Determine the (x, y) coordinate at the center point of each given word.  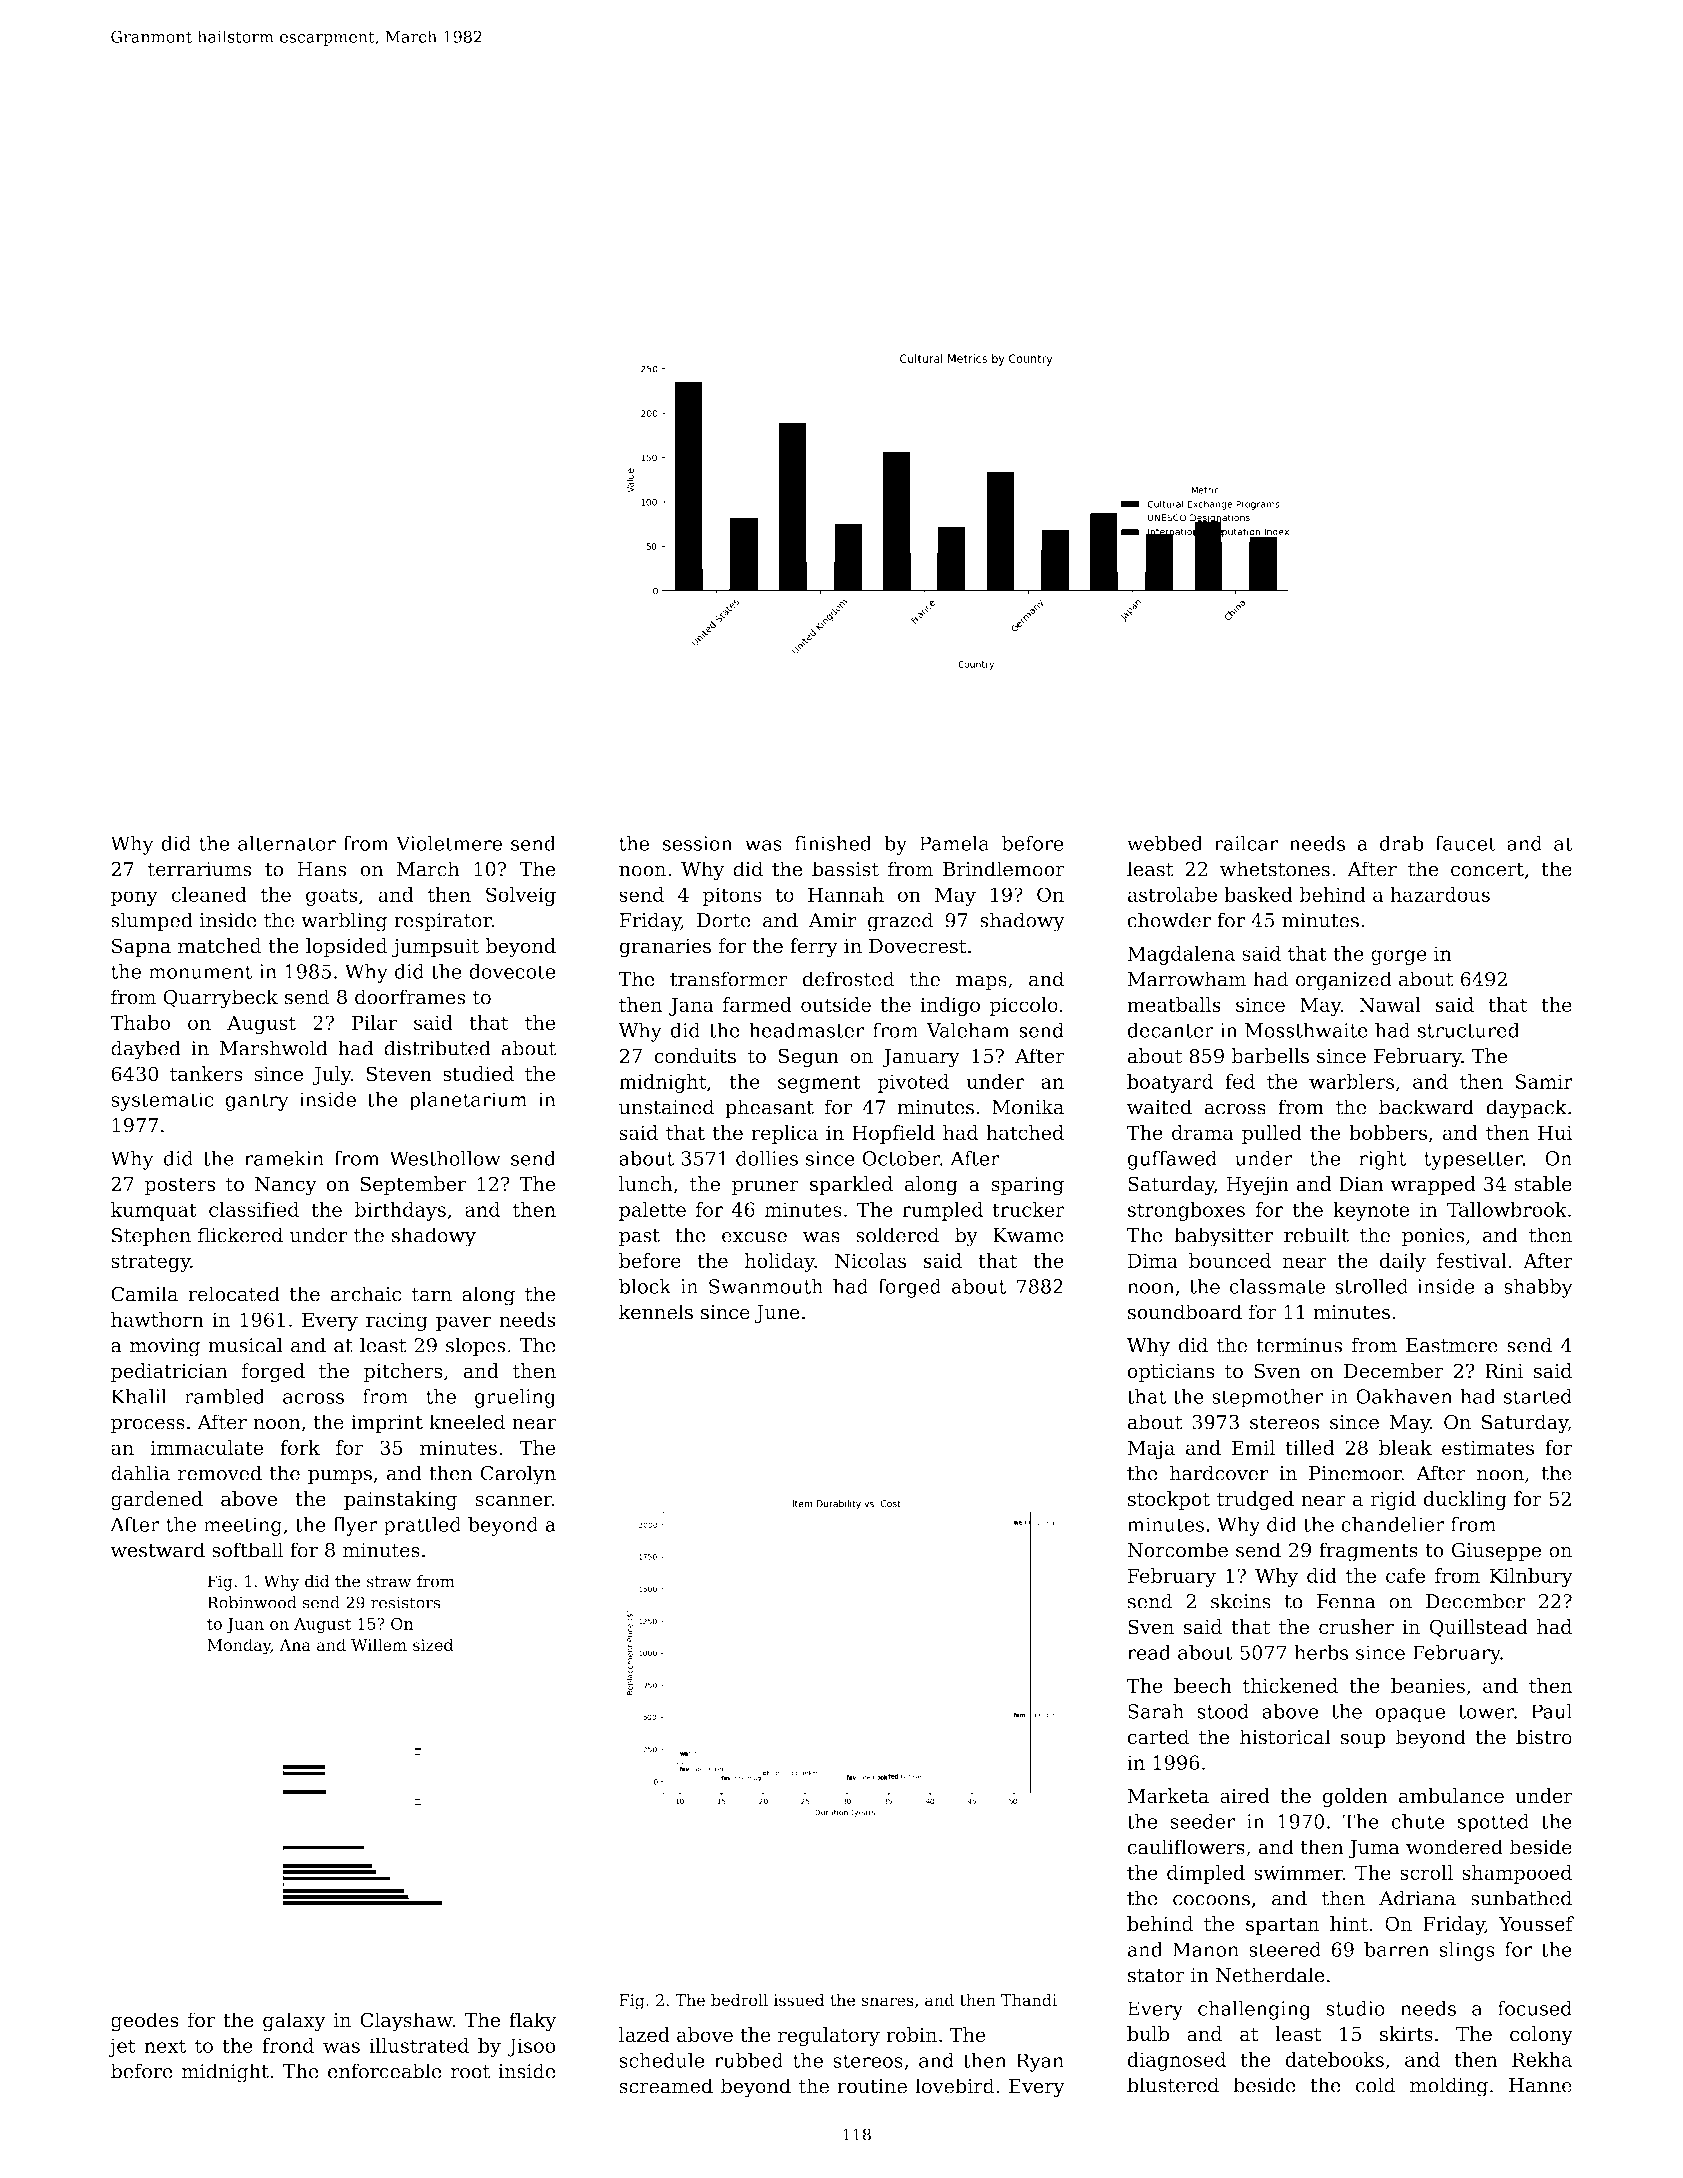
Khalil (139, 1396)
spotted (1493, 1823)
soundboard (1185, 1312)
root (470, 2072)
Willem (379, 1644)
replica (785, 1134)
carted (1158, 1737)
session (698, 843)
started (1538, 1396)
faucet (1466, 843)
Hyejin (1257, 1186)
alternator (287, 843)
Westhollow (445, 1158)
